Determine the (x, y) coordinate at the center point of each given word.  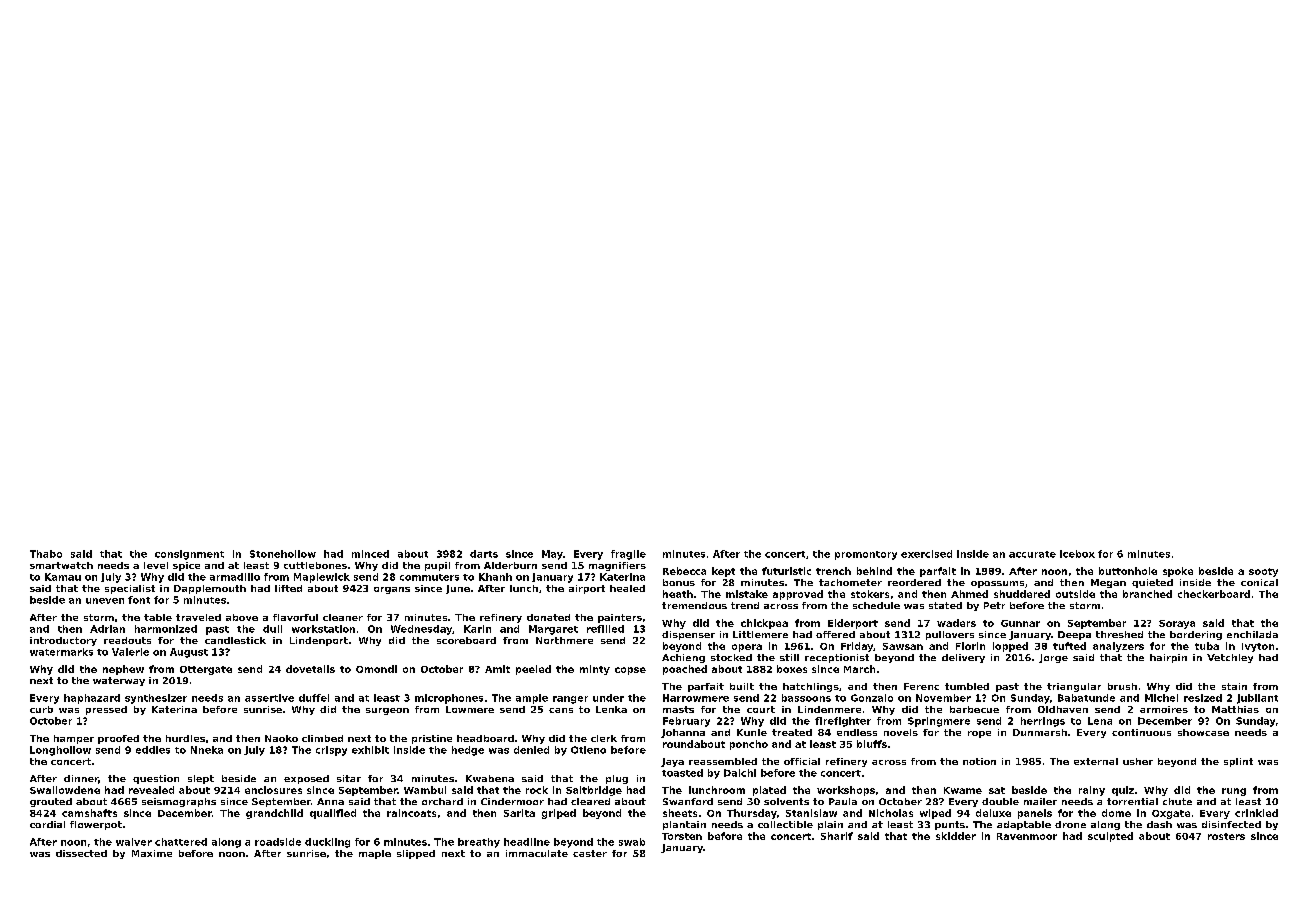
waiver (134, 842)
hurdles (185, 738)
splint (1238, 762)
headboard (485, 738)
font (139, 600)
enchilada (1252, 634)
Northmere (564, 640)
